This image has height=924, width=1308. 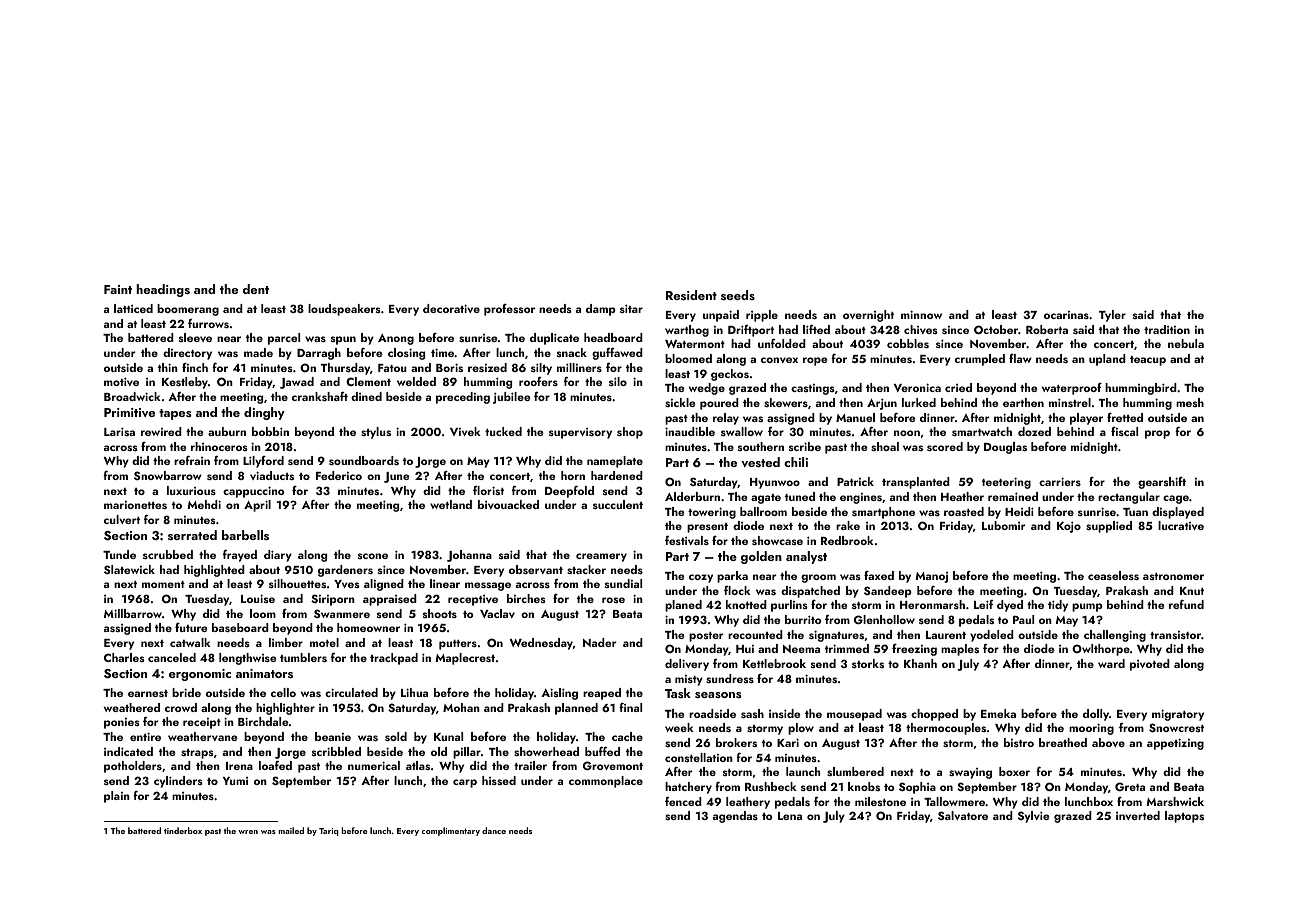 What do you see at coordinates (392, 368) in the image?
I see `Fatou` at bounding box center [392, 368].
